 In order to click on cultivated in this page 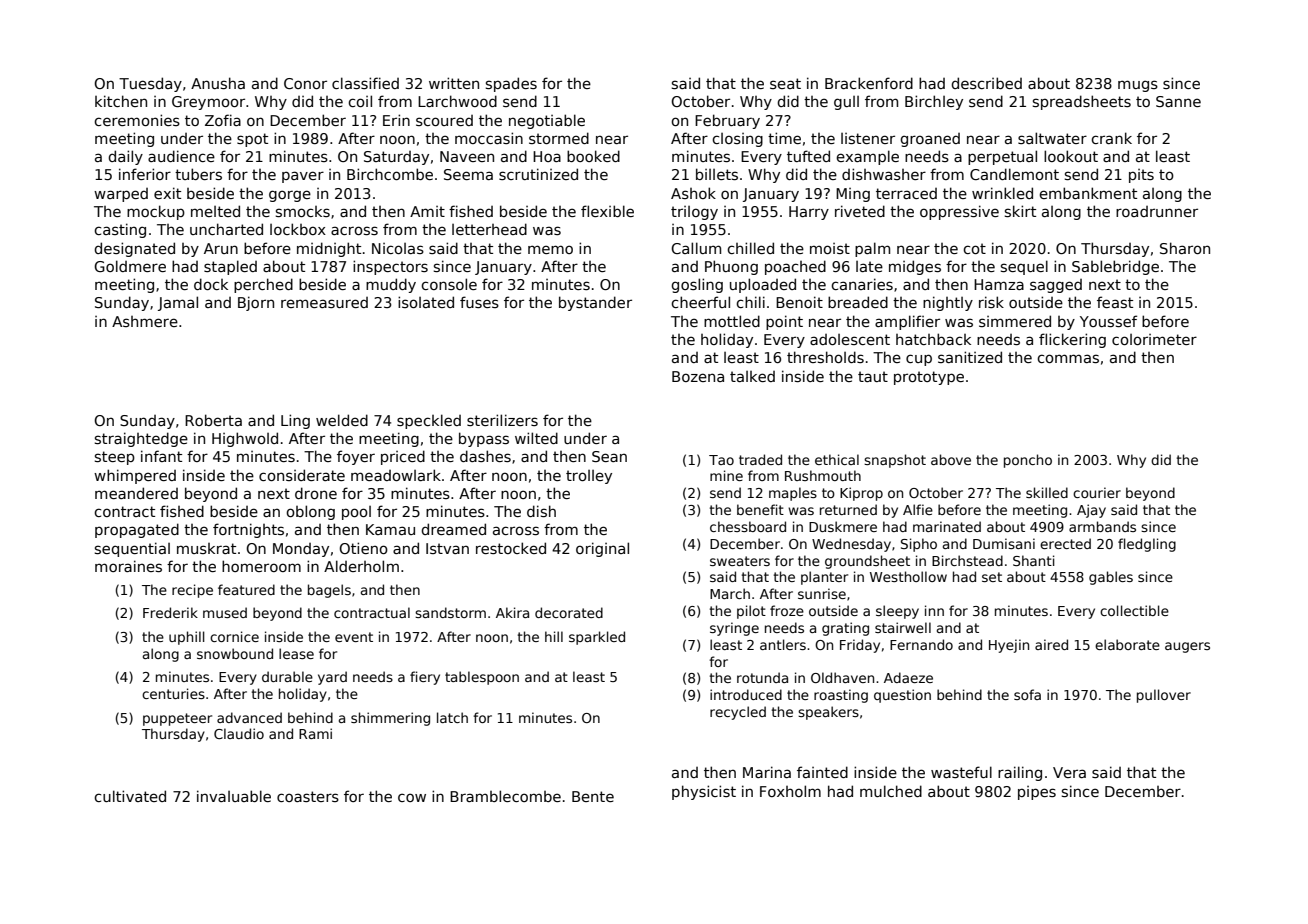, I will do `click(130, 796)`.
